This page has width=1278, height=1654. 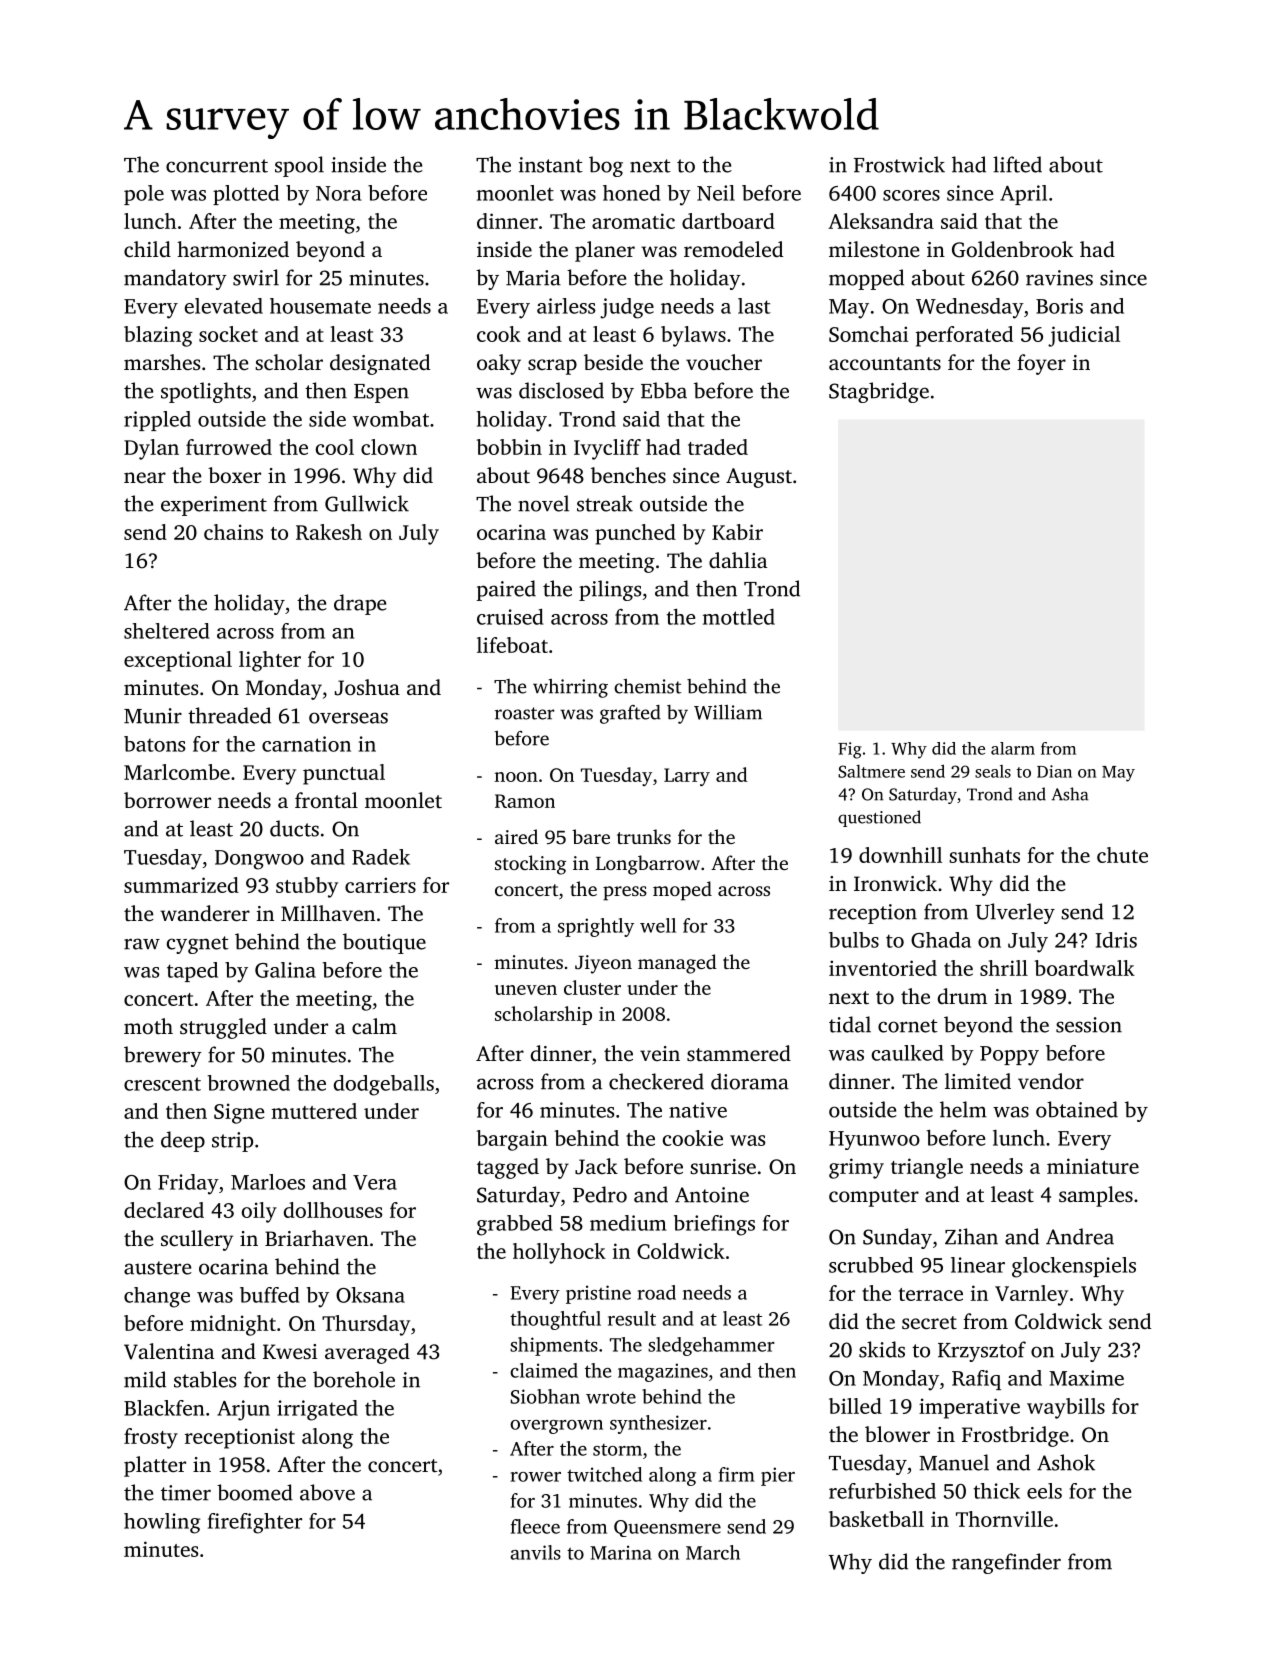 What do you see at coordinates (644, 836) in the page?
I see `trunks` at bounding box center [644, 836].
